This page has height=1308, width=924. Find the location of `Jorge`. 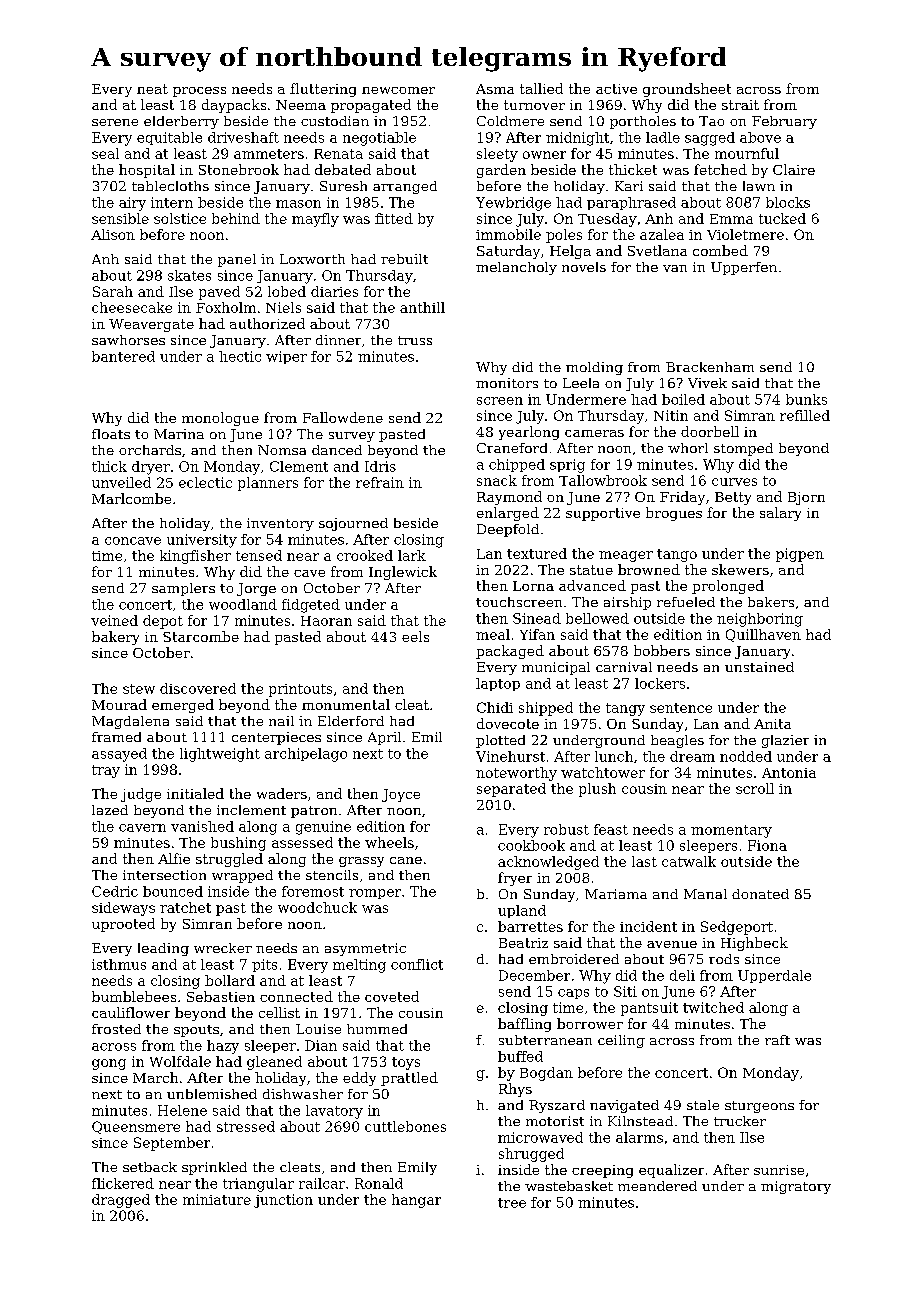

Jorge is located at coordinates (256, 589).
